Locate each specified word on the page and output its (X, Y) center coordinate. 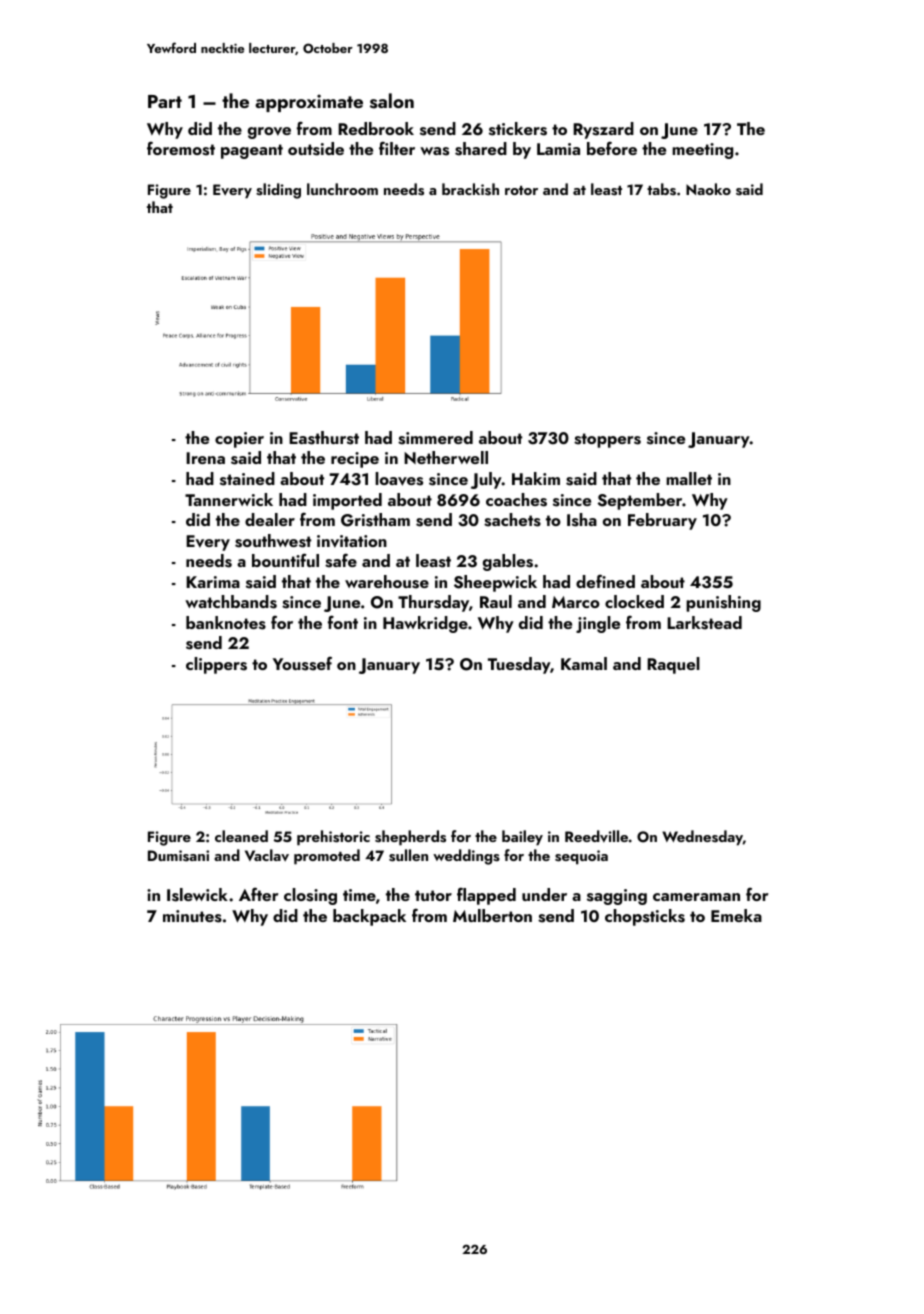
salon (392, 101)
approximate (309, 103)
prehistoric (333, 838)
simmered (435, 438)
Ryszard (603, 130)
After (258, 894)
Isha (582, 520)
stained (247, 479)
